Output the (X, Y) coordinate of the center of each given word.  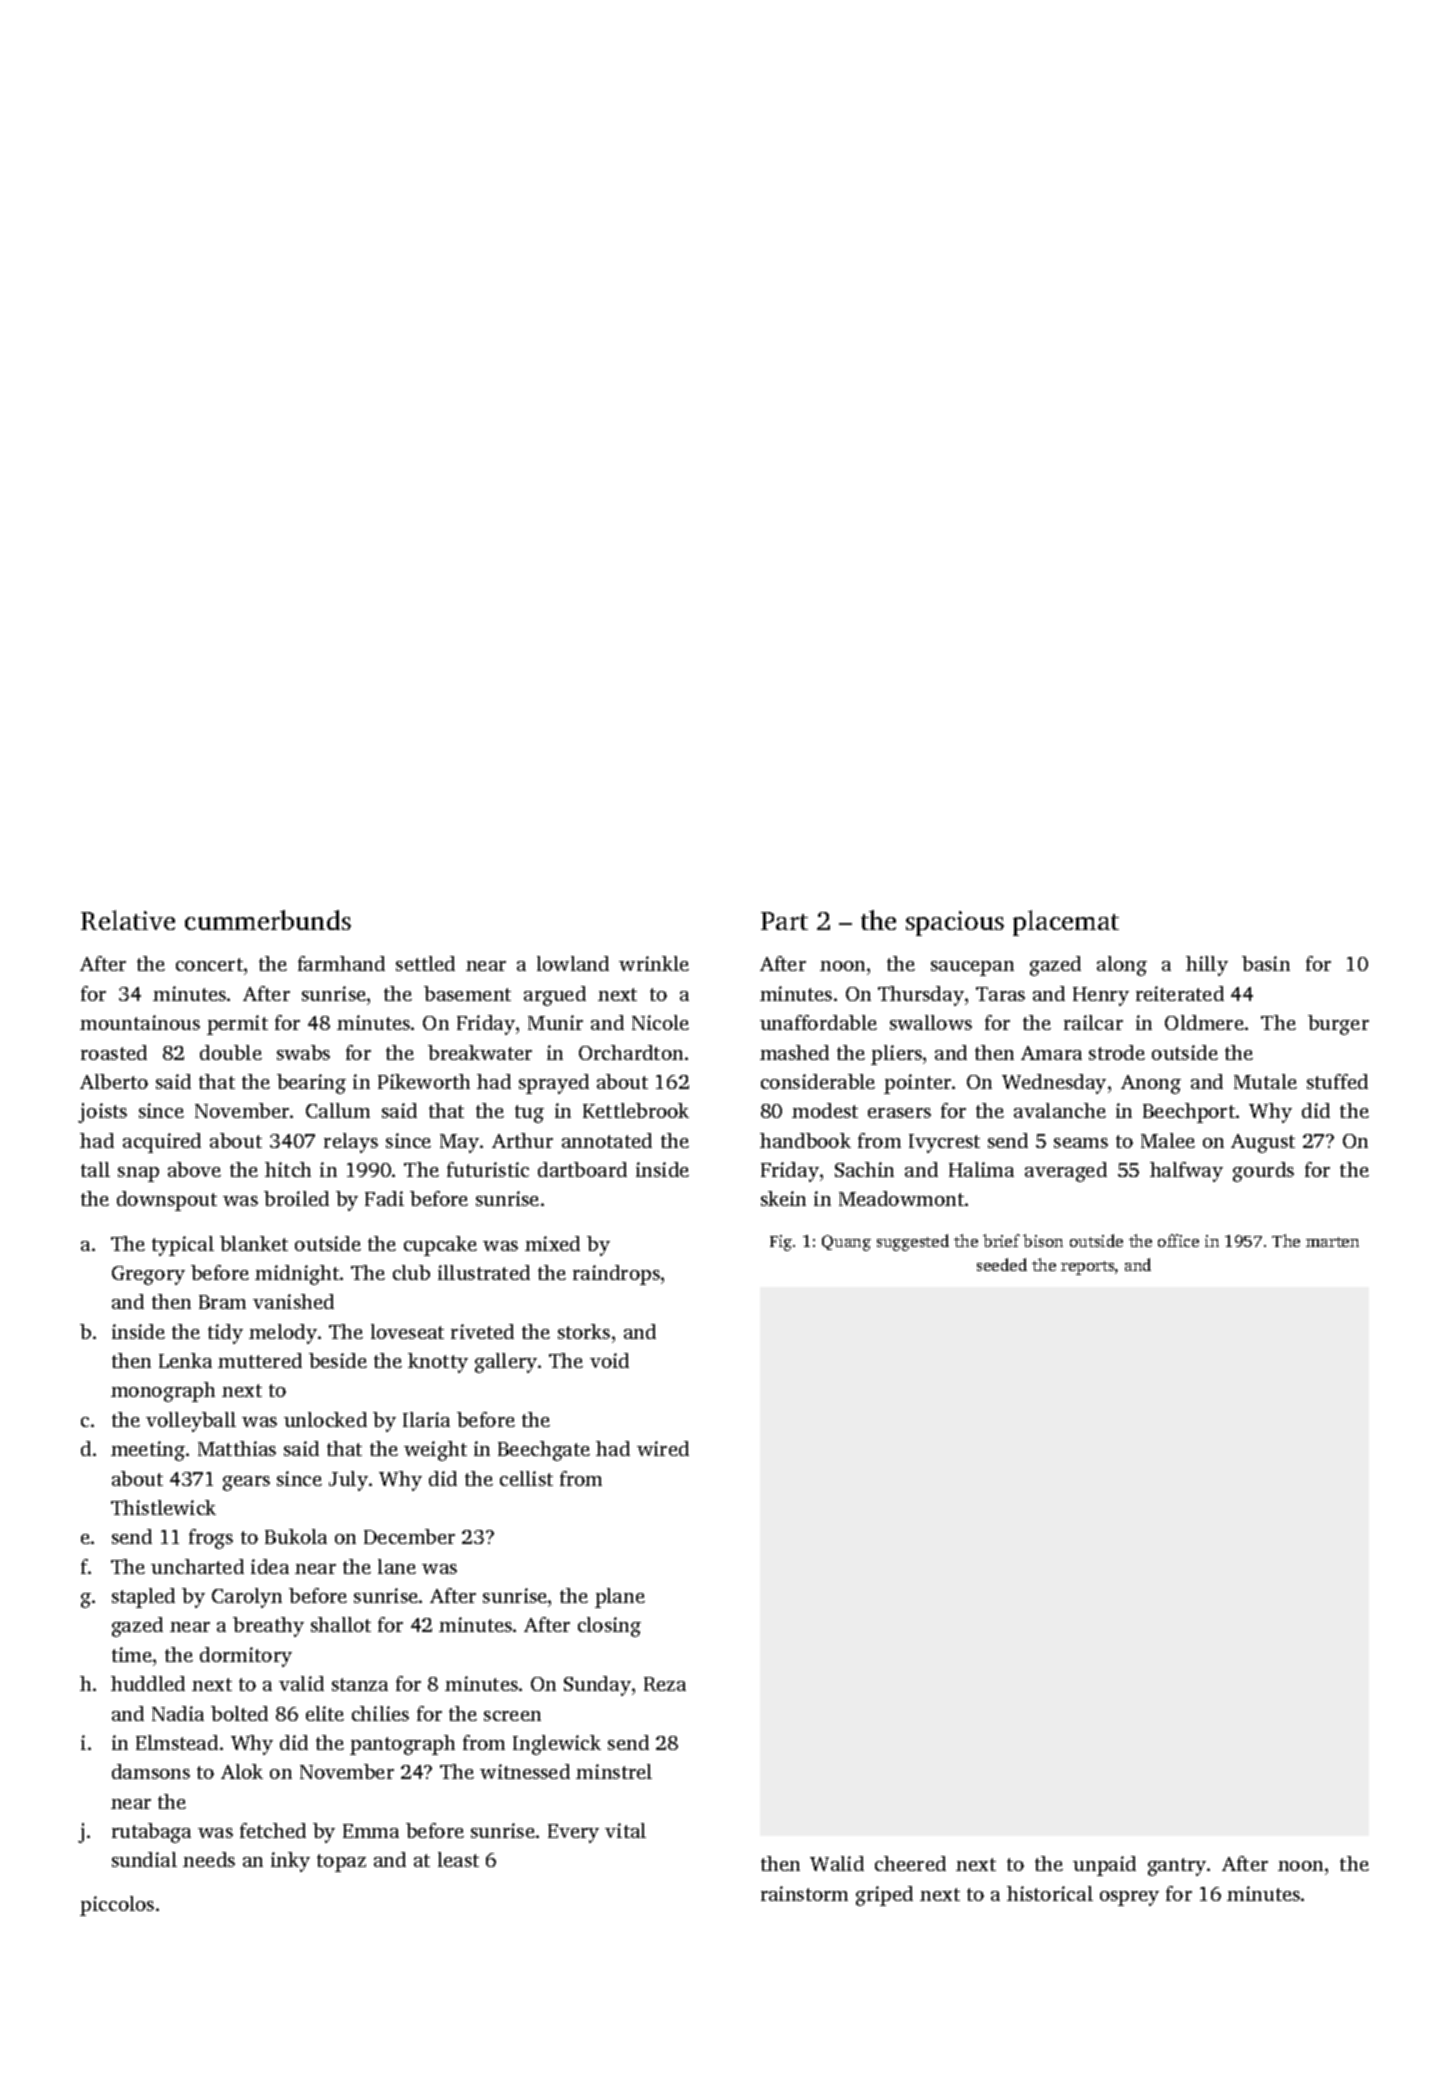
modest (825, 1110)
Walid (837, 1863)
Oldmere (1204, 1022)
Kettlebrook (636, 1110)
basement (467, 993)
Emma (371, 1831)
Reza (665, 1684)
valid (301, 1683)
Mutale (1265, 1081)
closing (609, 1627)
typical (183, 1246)
